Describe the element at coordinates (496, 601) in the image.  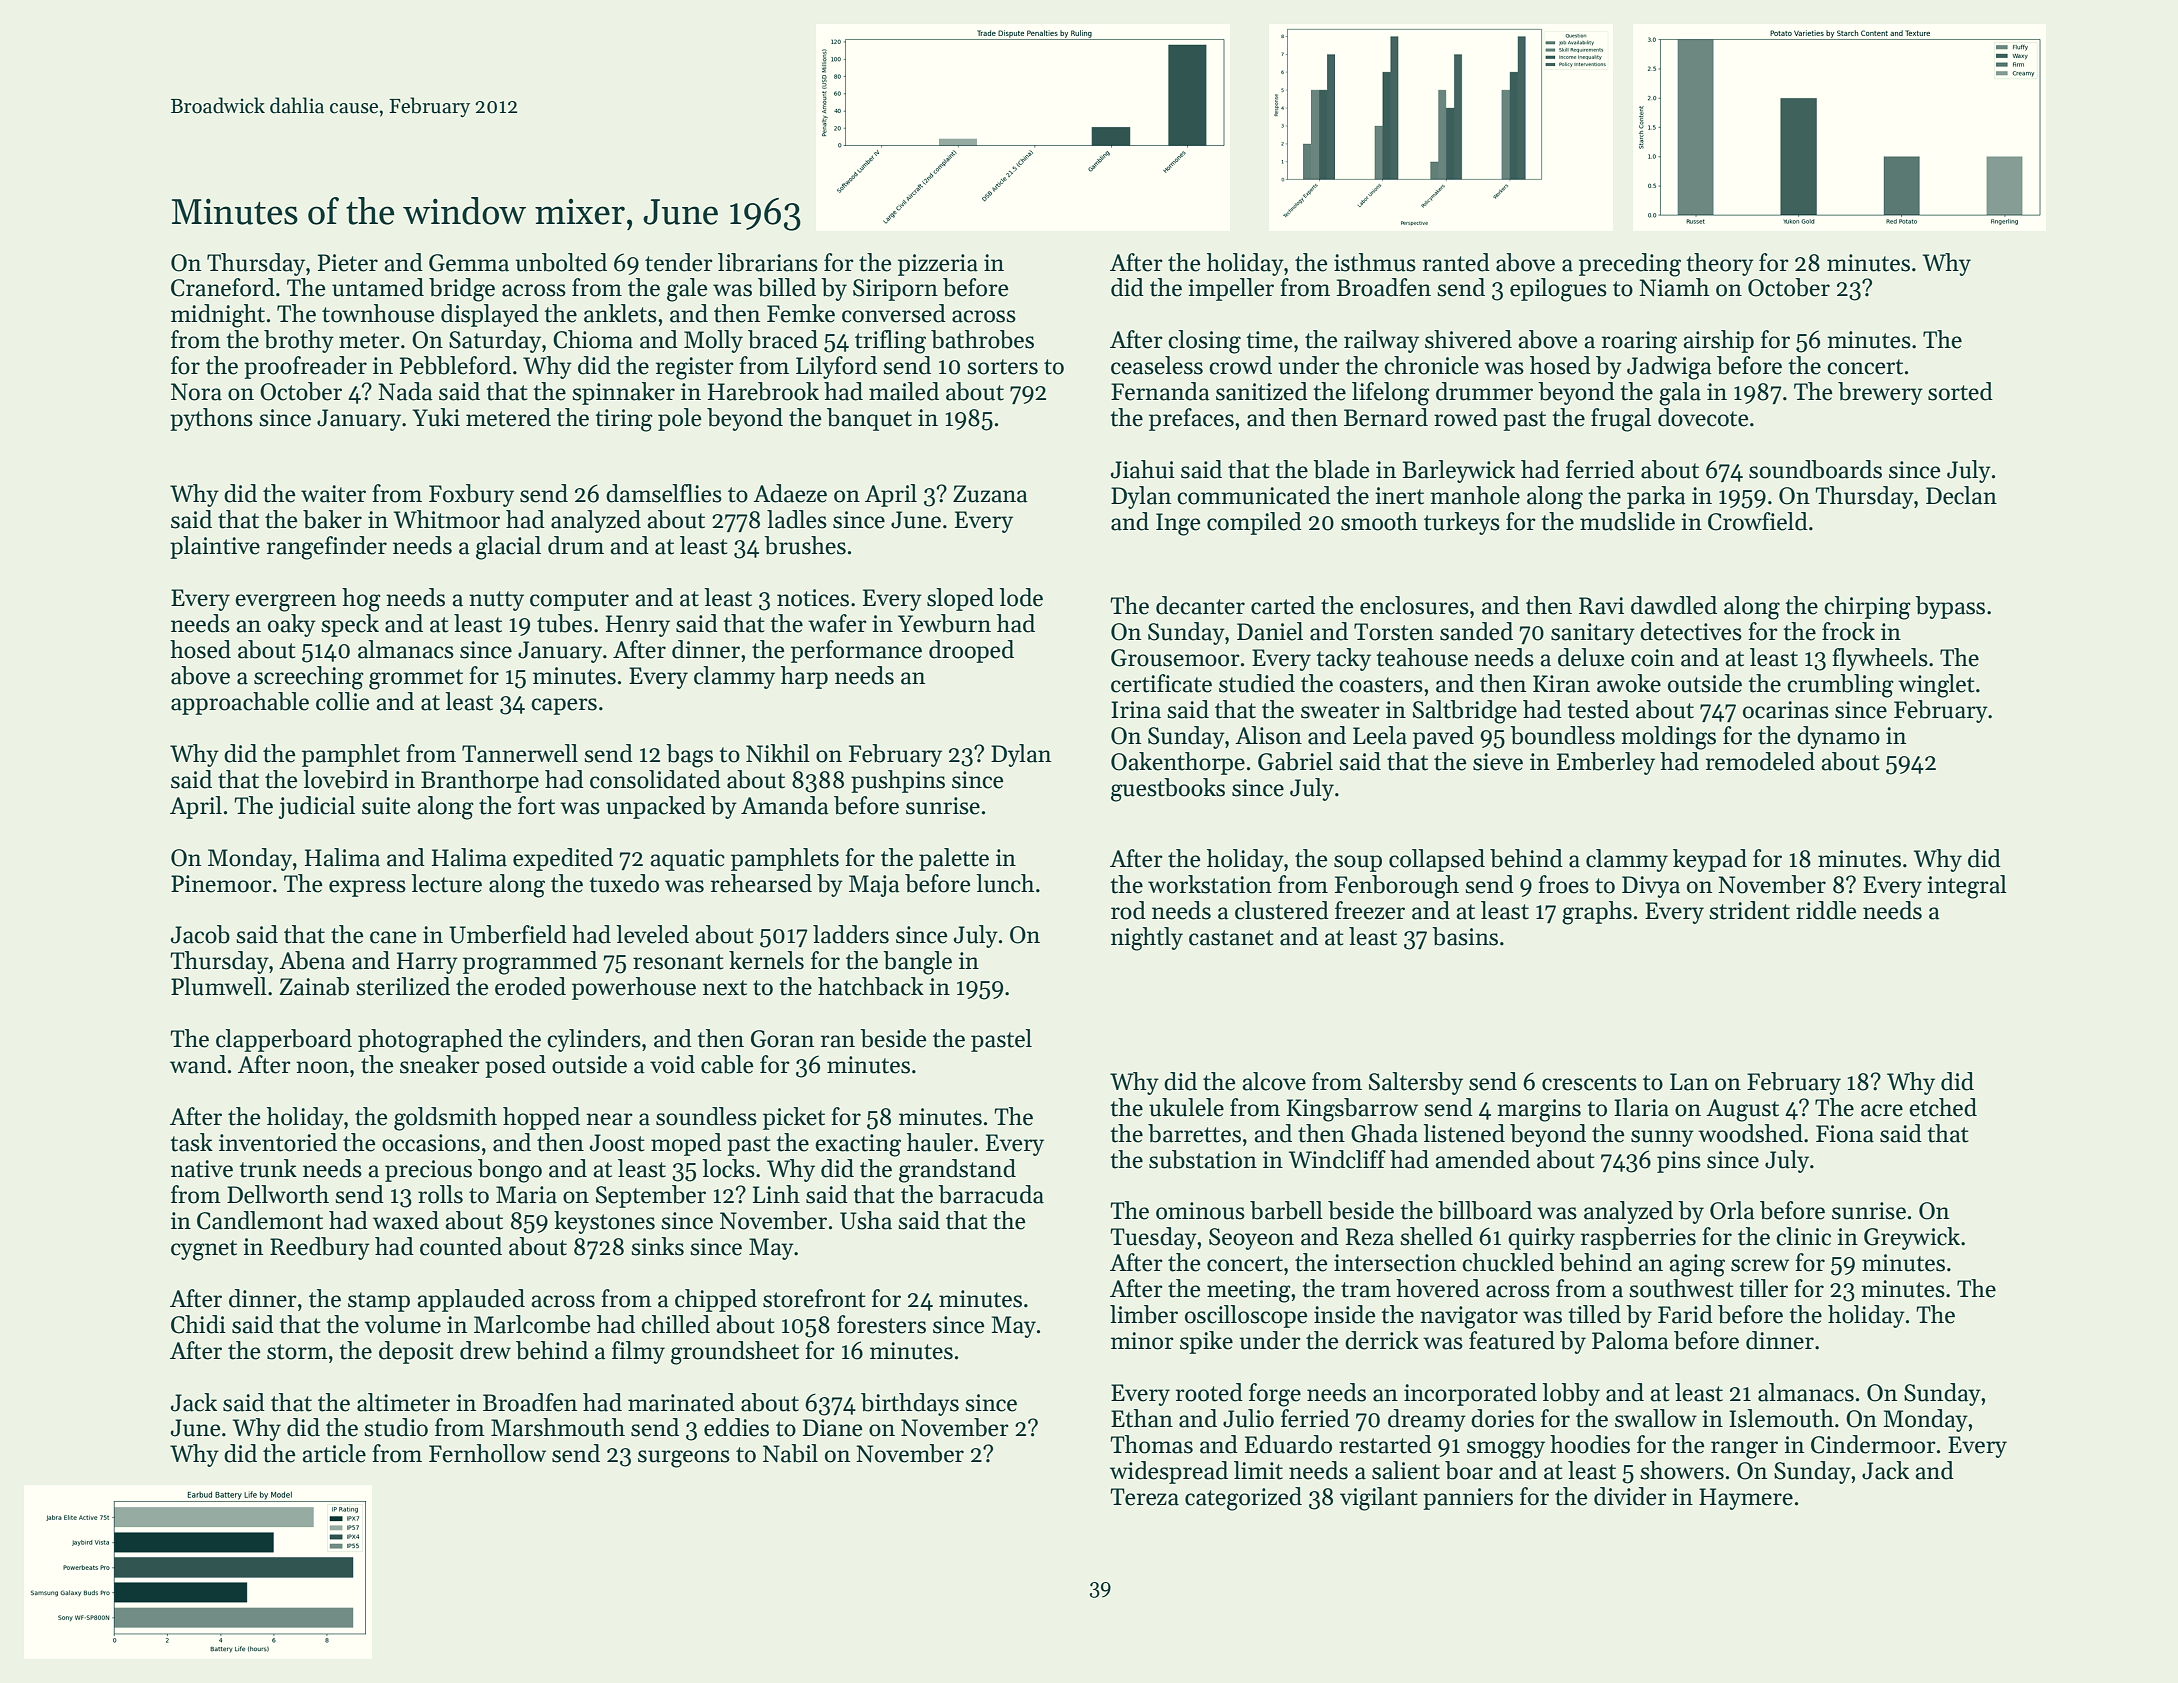
I see `nutty` at that location.
